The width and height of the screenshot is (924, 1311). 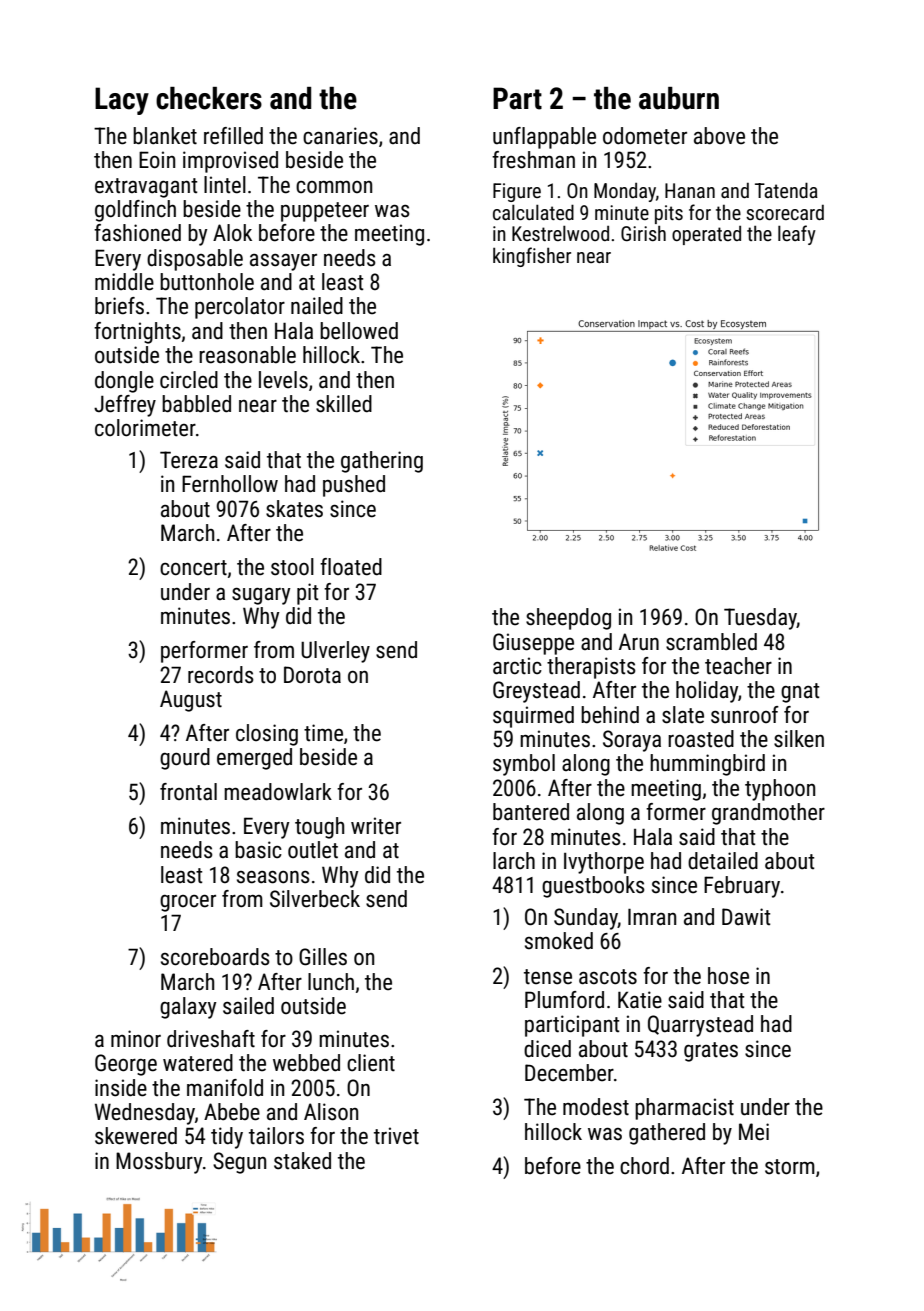 What do you see at coordinates (382, 462) in the screenshot?
I see `gathering` at bounding box center [382, 462].
